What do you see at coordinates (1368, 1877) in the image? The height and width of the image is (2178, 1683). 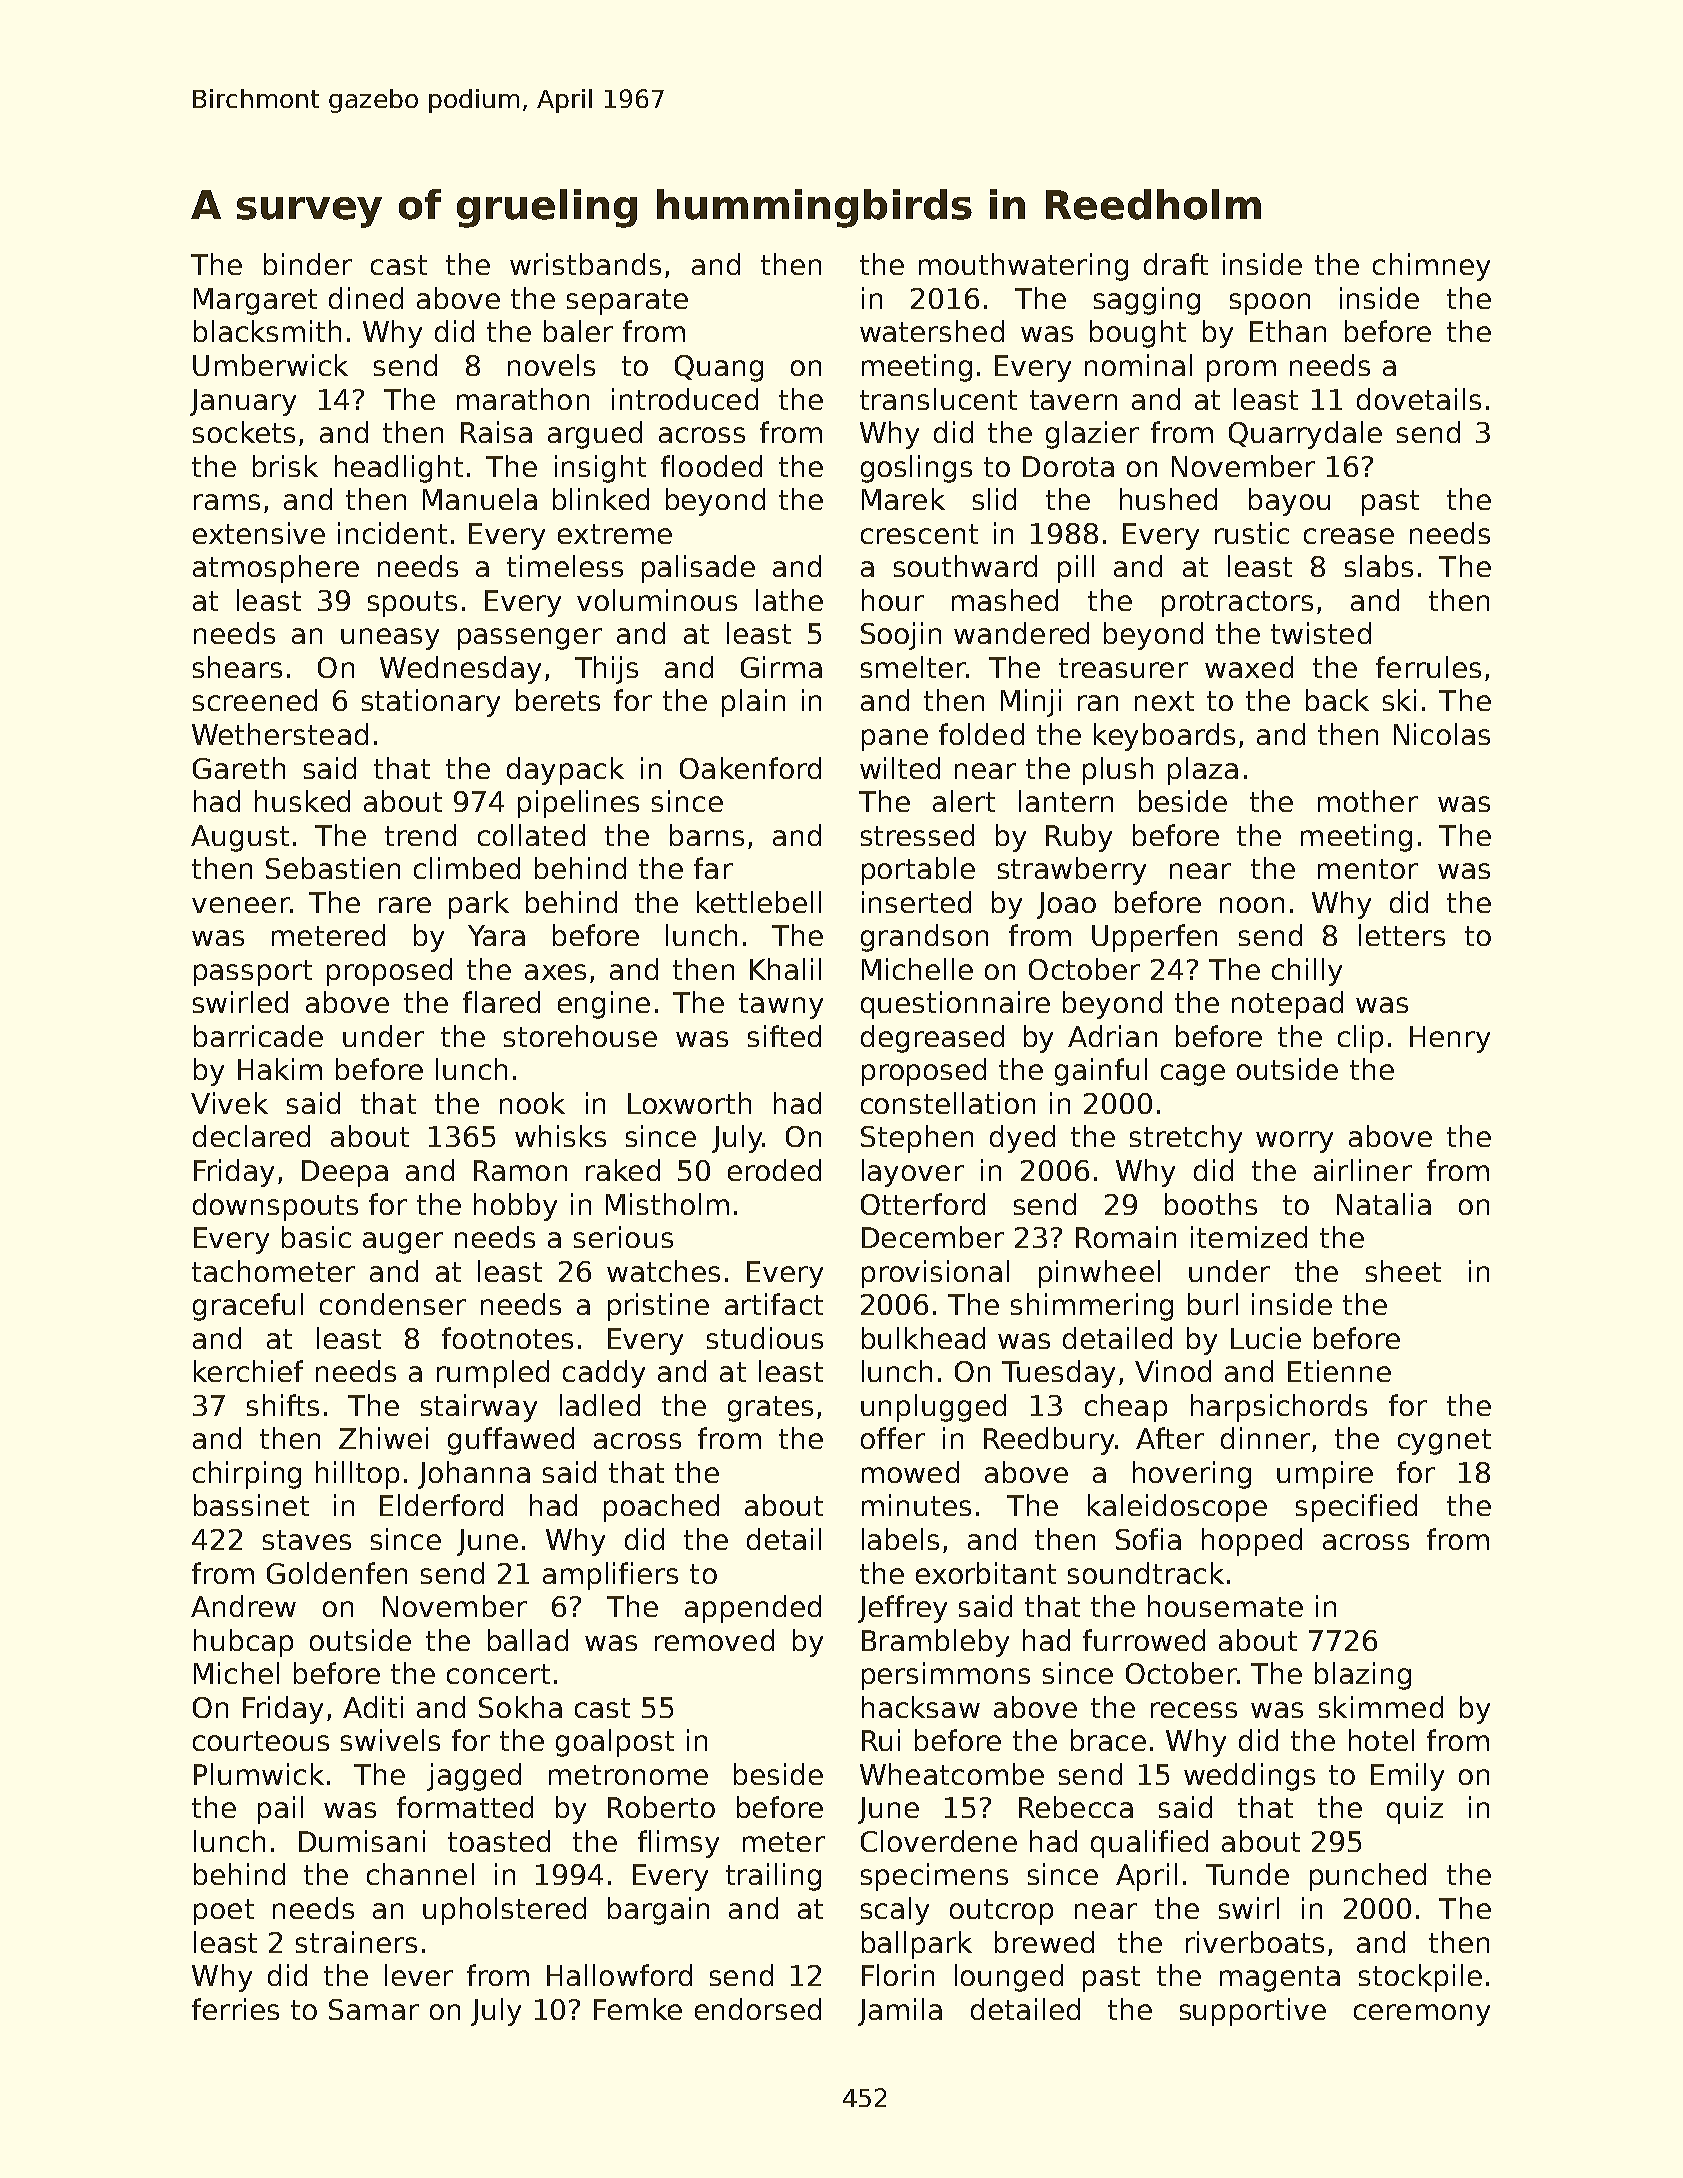 I see `punched` at bounding box center [1368, 1877].
